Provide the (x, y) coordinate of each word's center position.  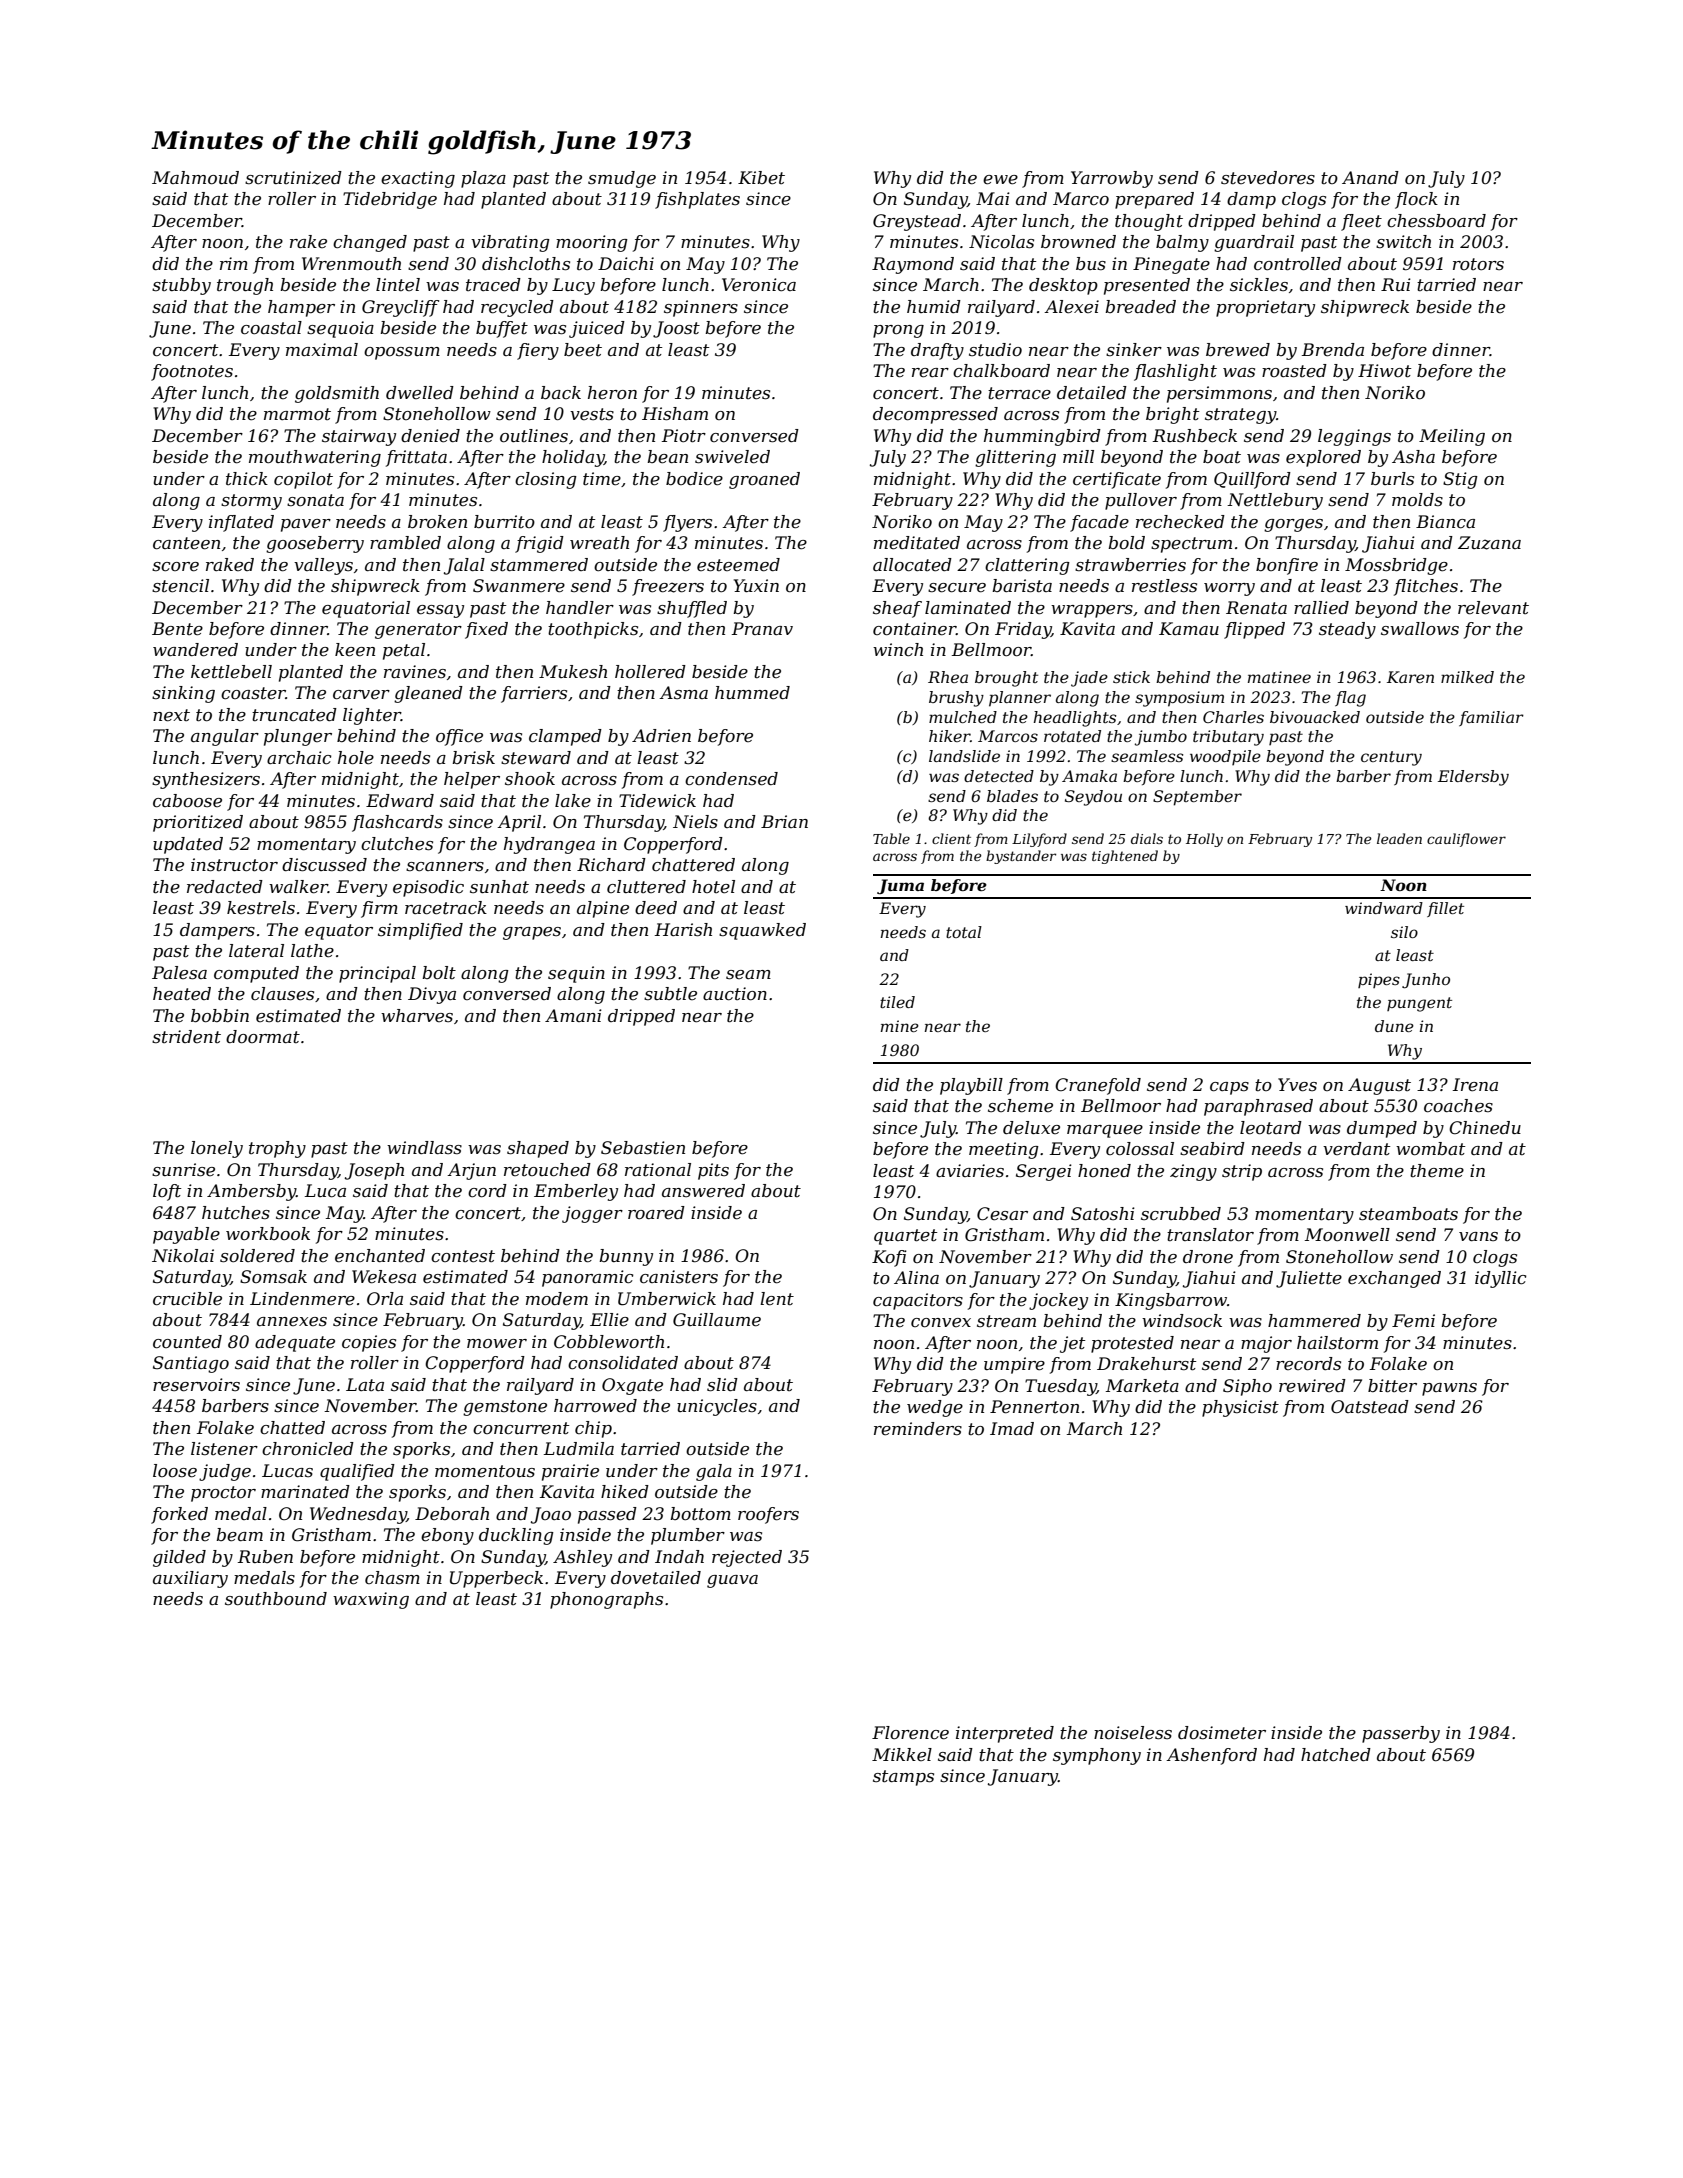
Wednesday (358, 1515)
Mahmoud (195, 178)
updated (188, 845)
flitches (1426, 587)
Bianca (1445, 522)
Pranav (762, 628)
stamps (903, 1778)
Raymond (913, 265)
